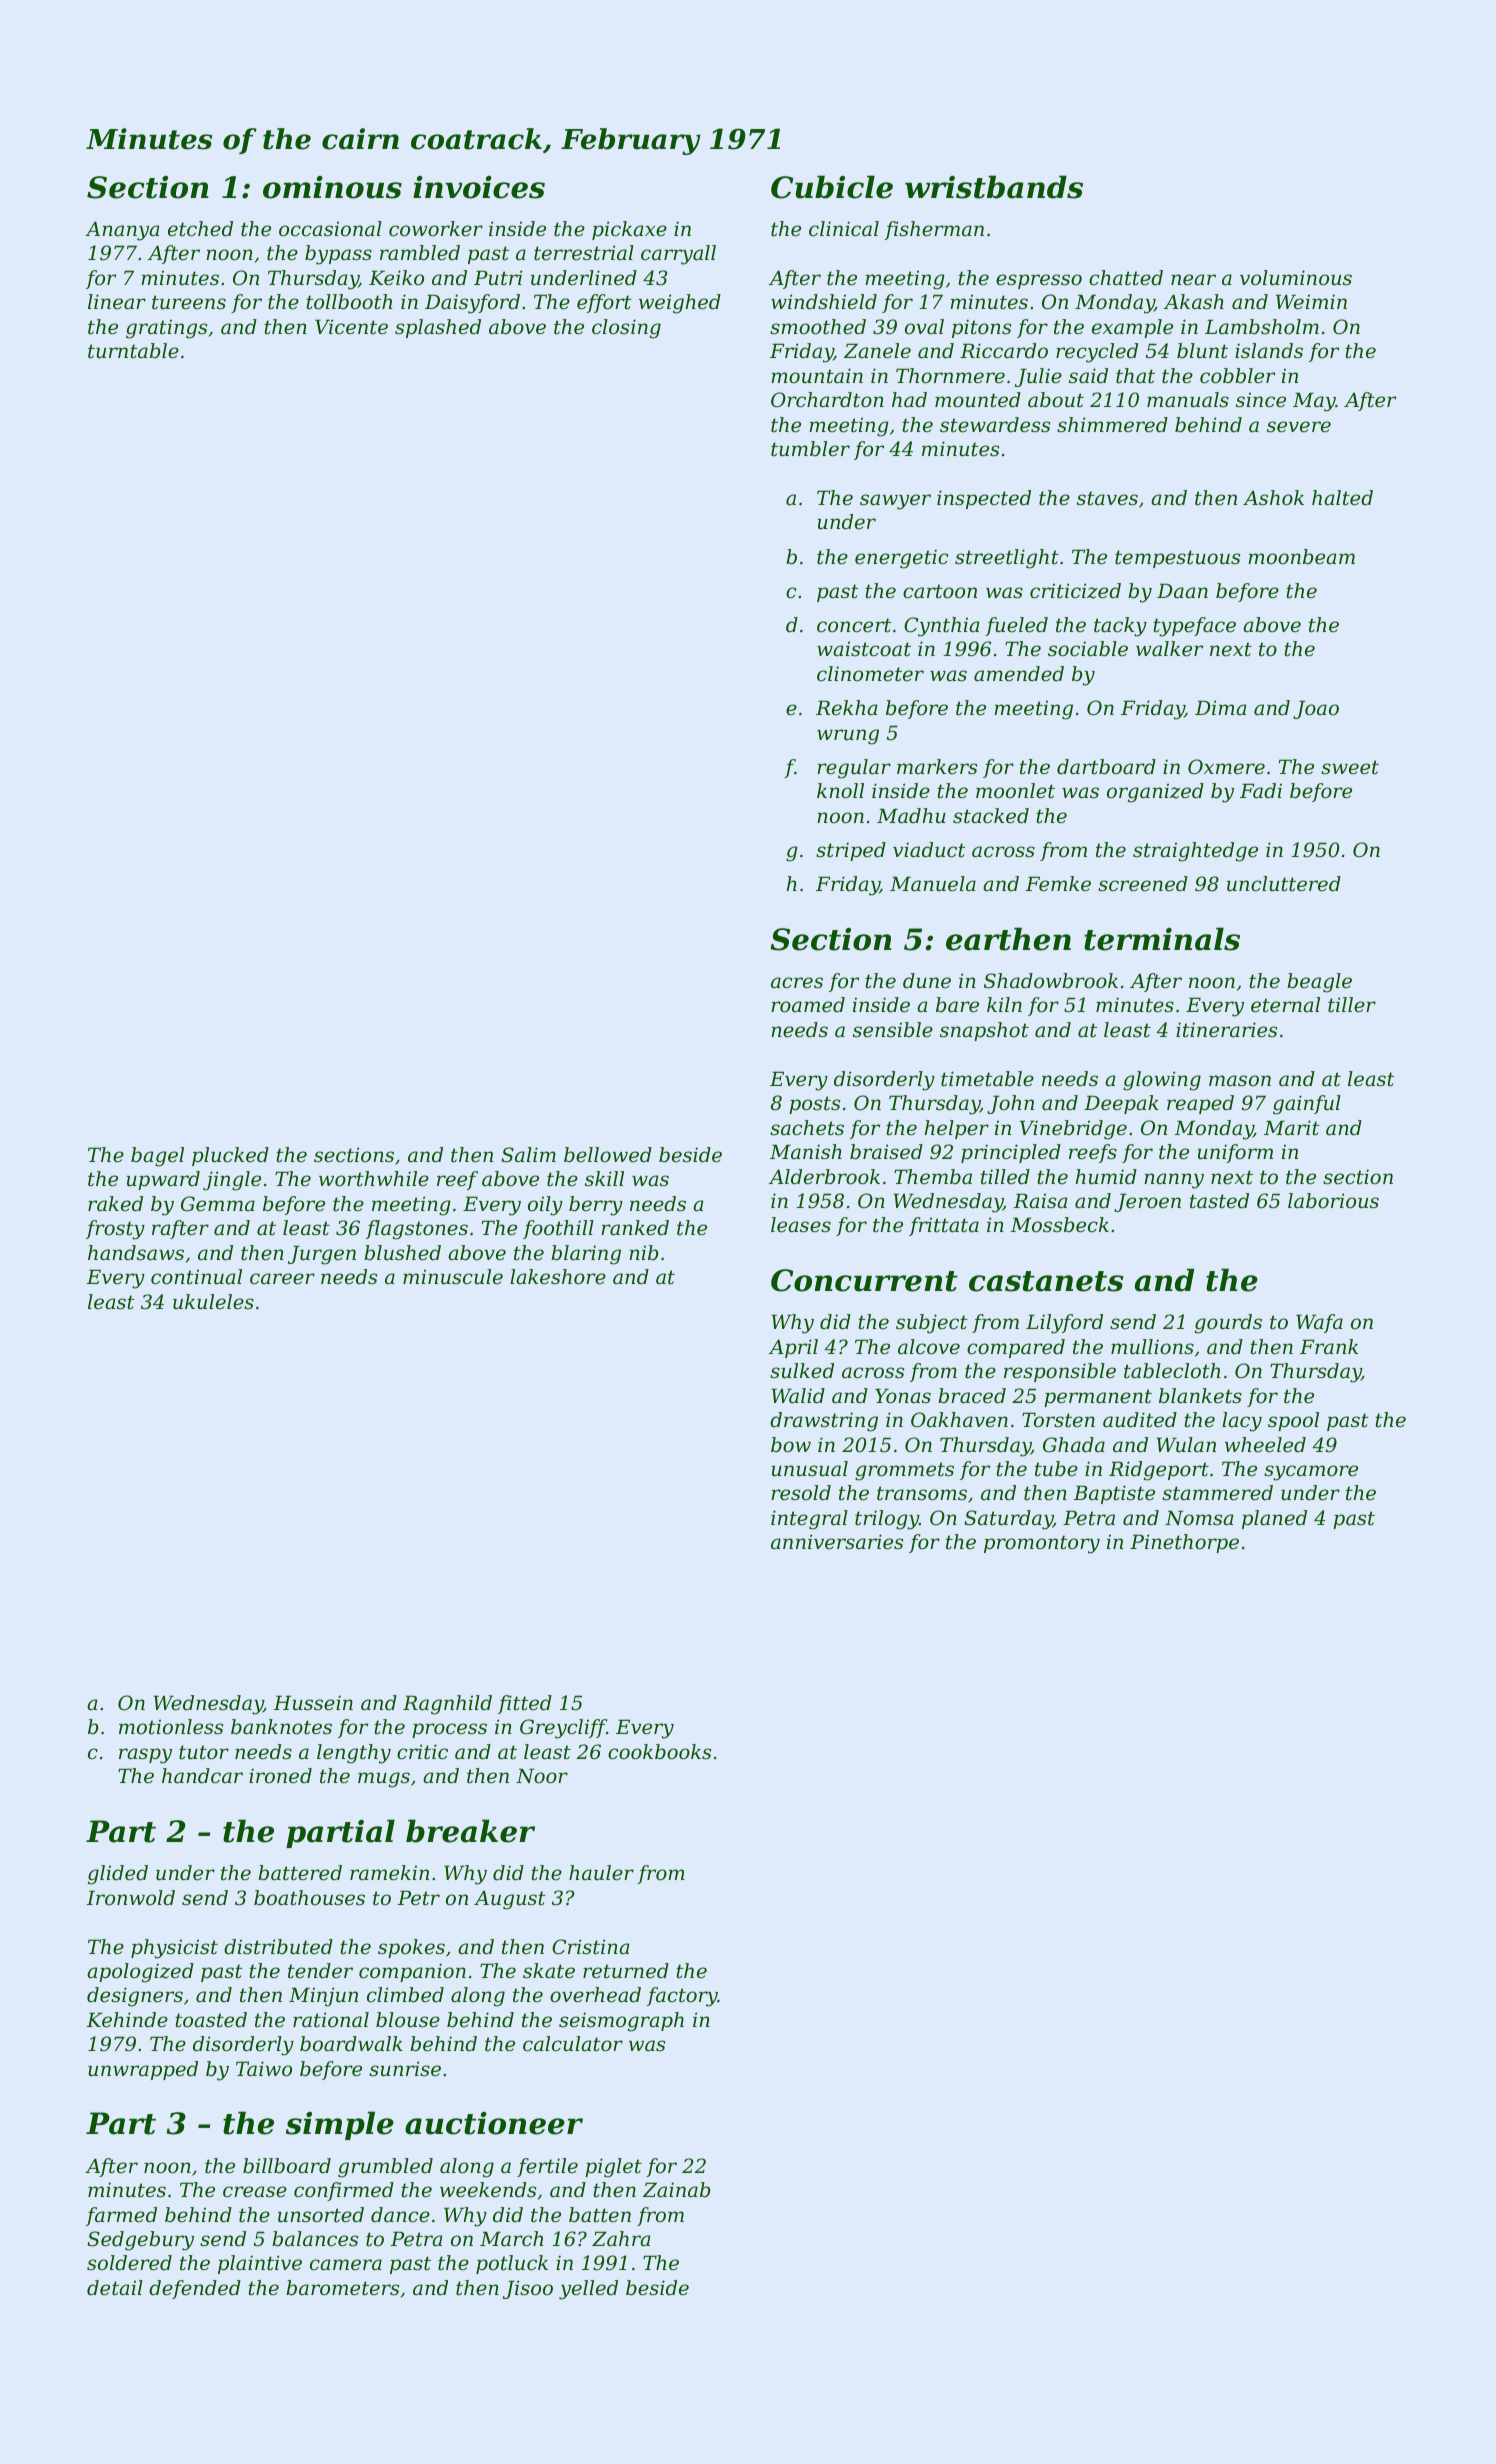 Image resolution: width=1496 pixels, height=2464 pixels. I want to click on farmed, so click(121, 2216).
